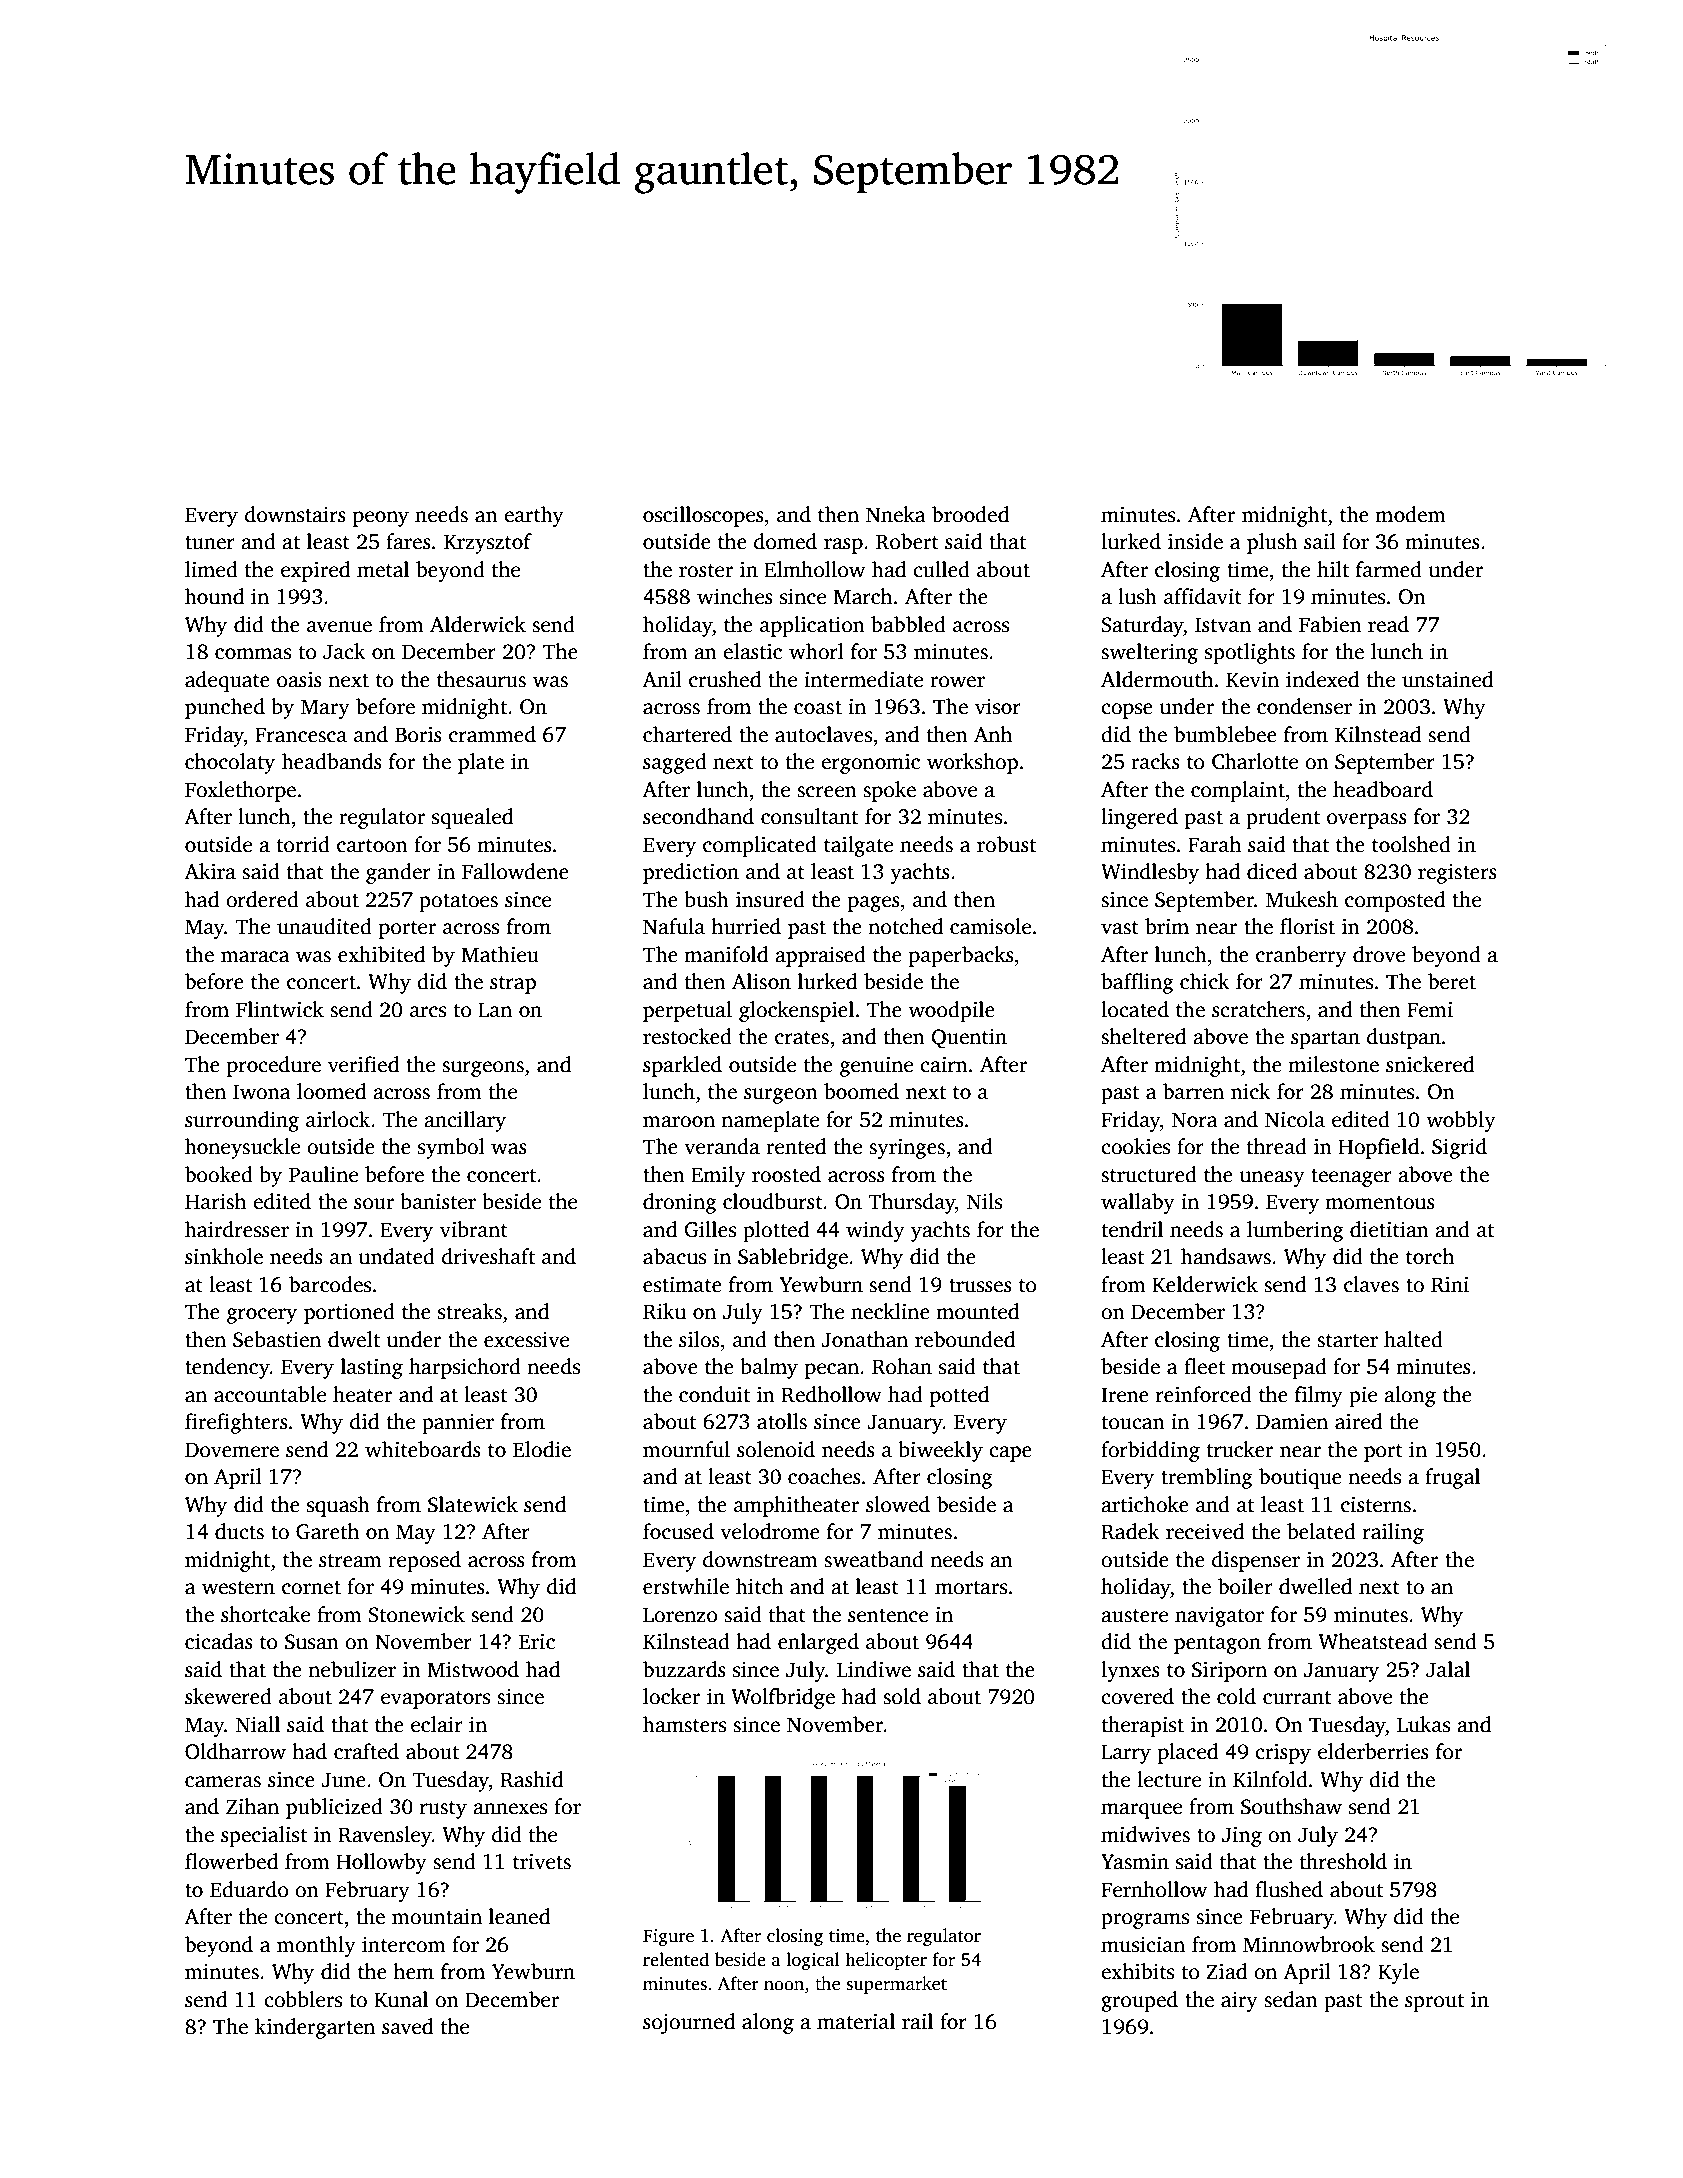  I want to click on dispenser, so click(1256, 1561).
